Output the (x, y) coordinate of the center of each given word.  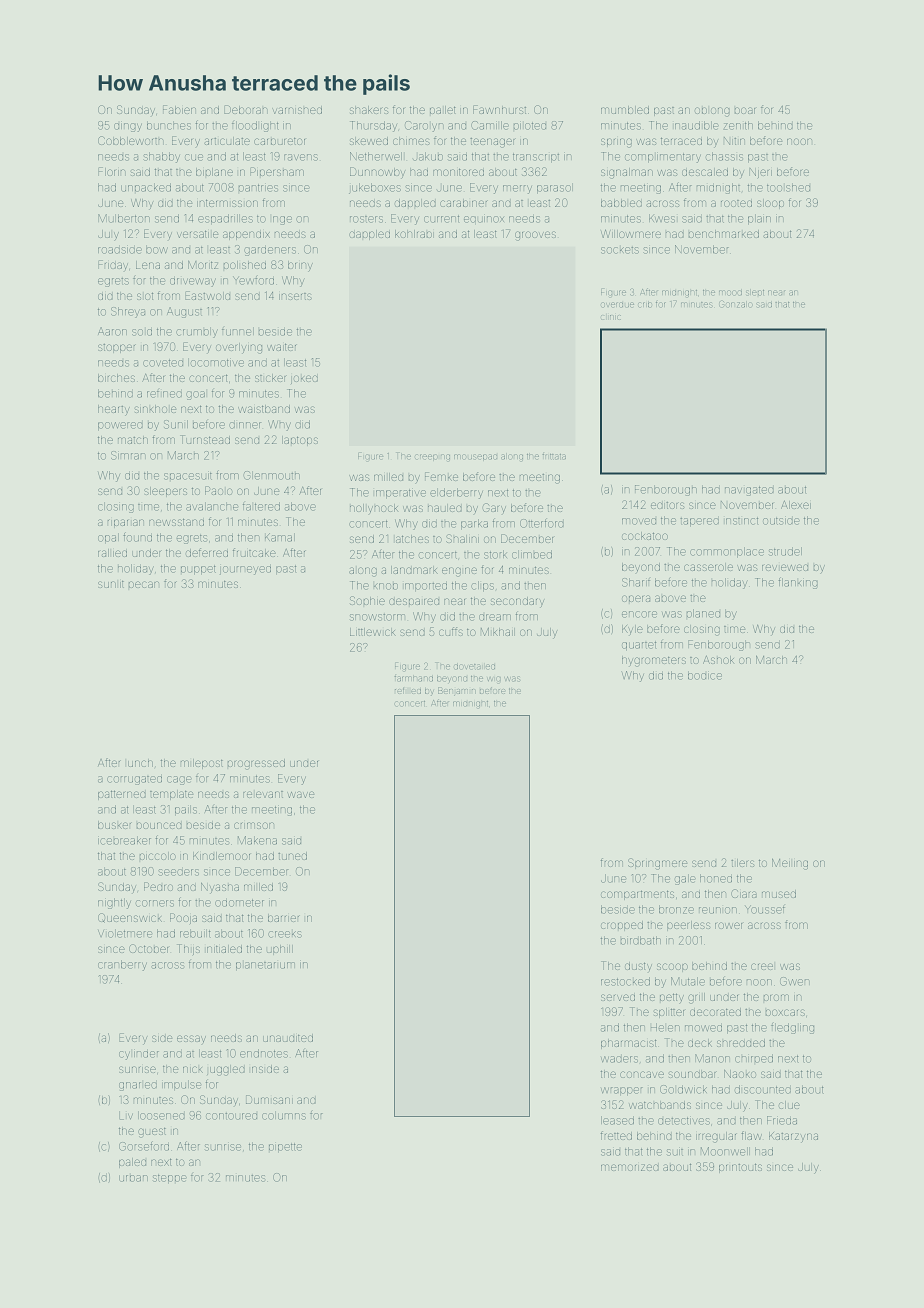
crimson (254, 825)
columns (284, 1115)
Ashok (718, 660)
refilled (408, 691)
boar (745, 110)
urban (133, 1178)
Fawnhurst (499, 109)
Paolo (218, 490)
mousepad (475, 457)
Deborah (245, 109)
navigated (749, 491)
